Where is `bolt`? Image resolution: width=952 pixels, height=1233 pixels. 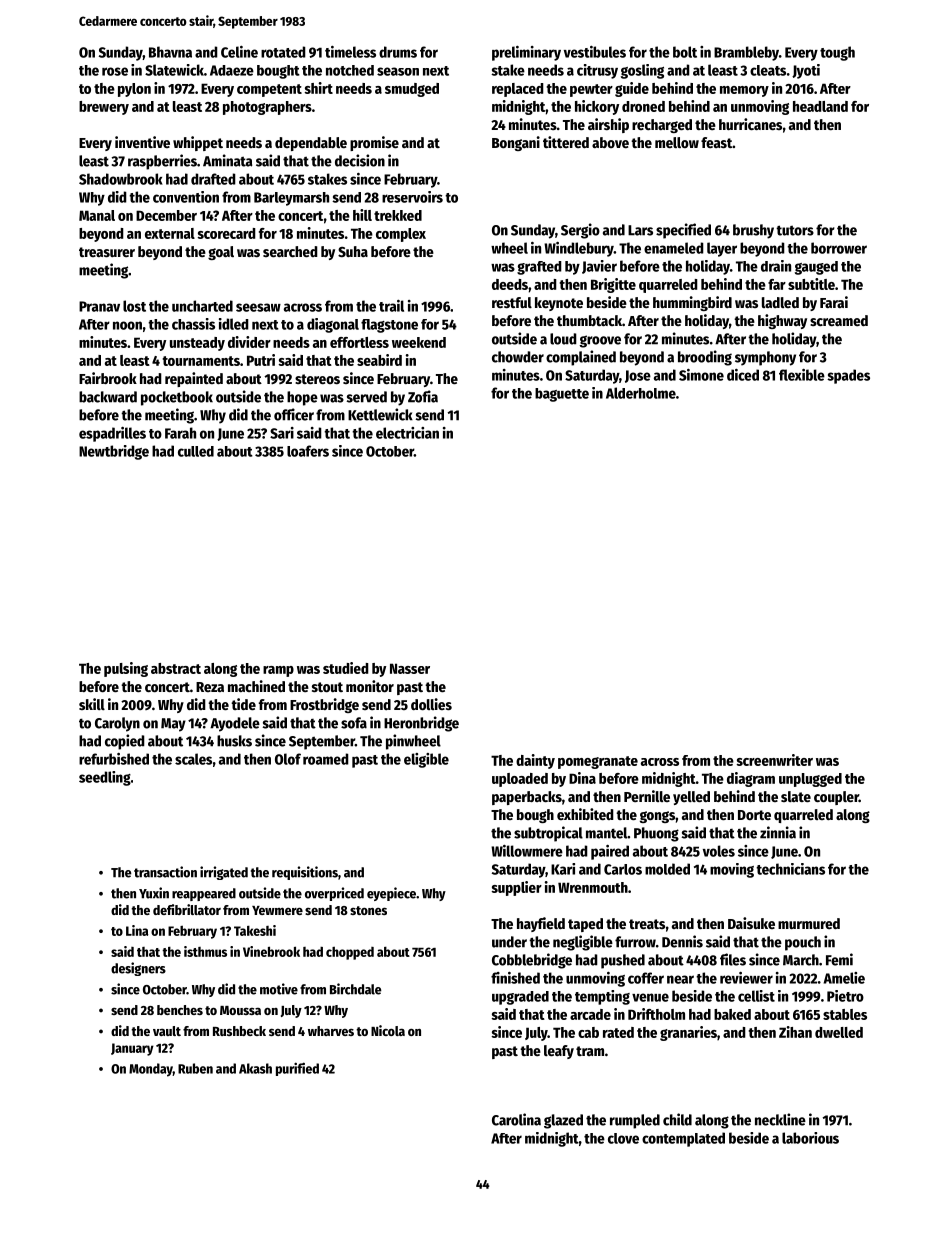 bolt is located at coordinates (685, 52).
